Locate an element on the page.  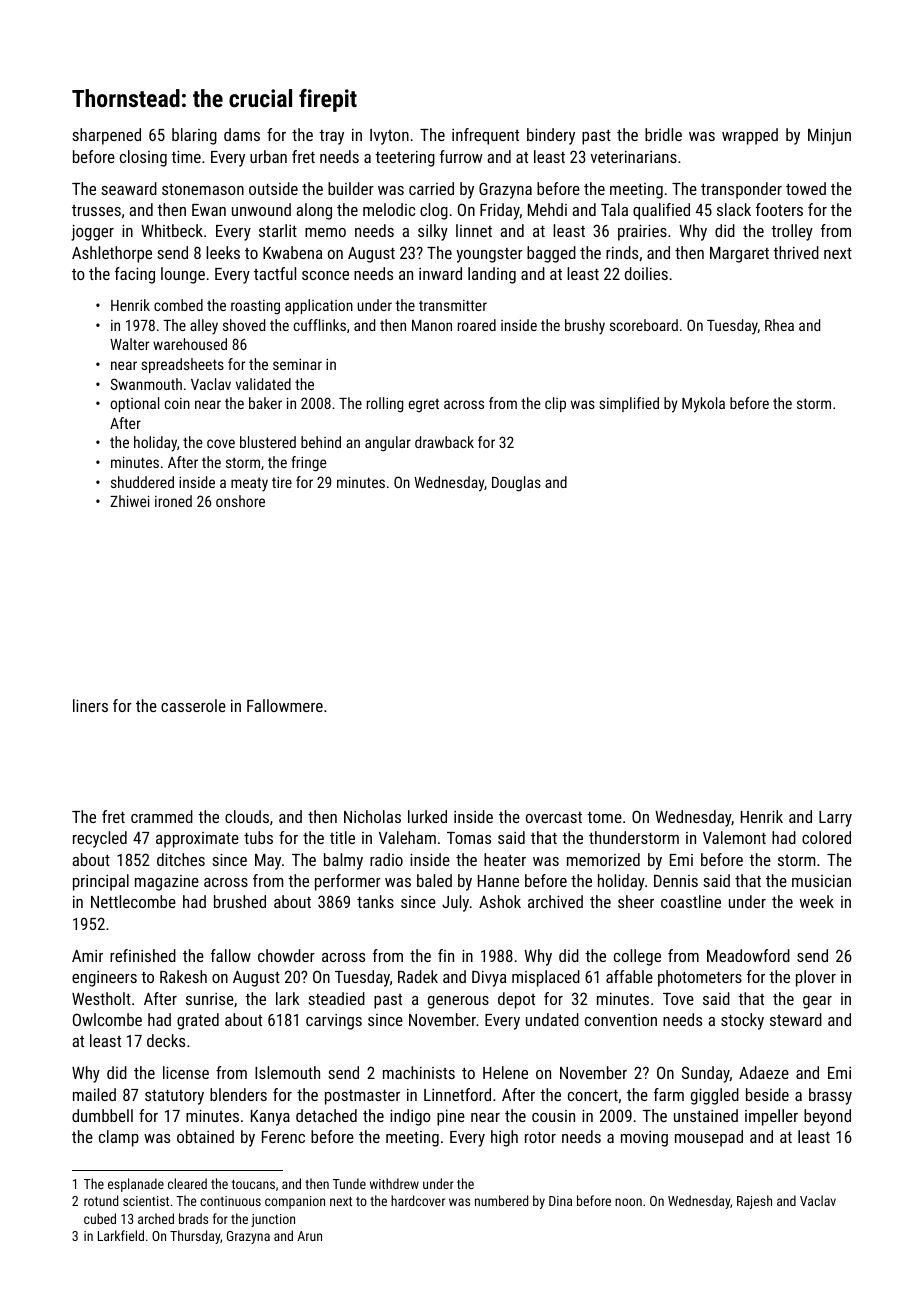
Owlcombe is located at coordinates (107, 1019).
